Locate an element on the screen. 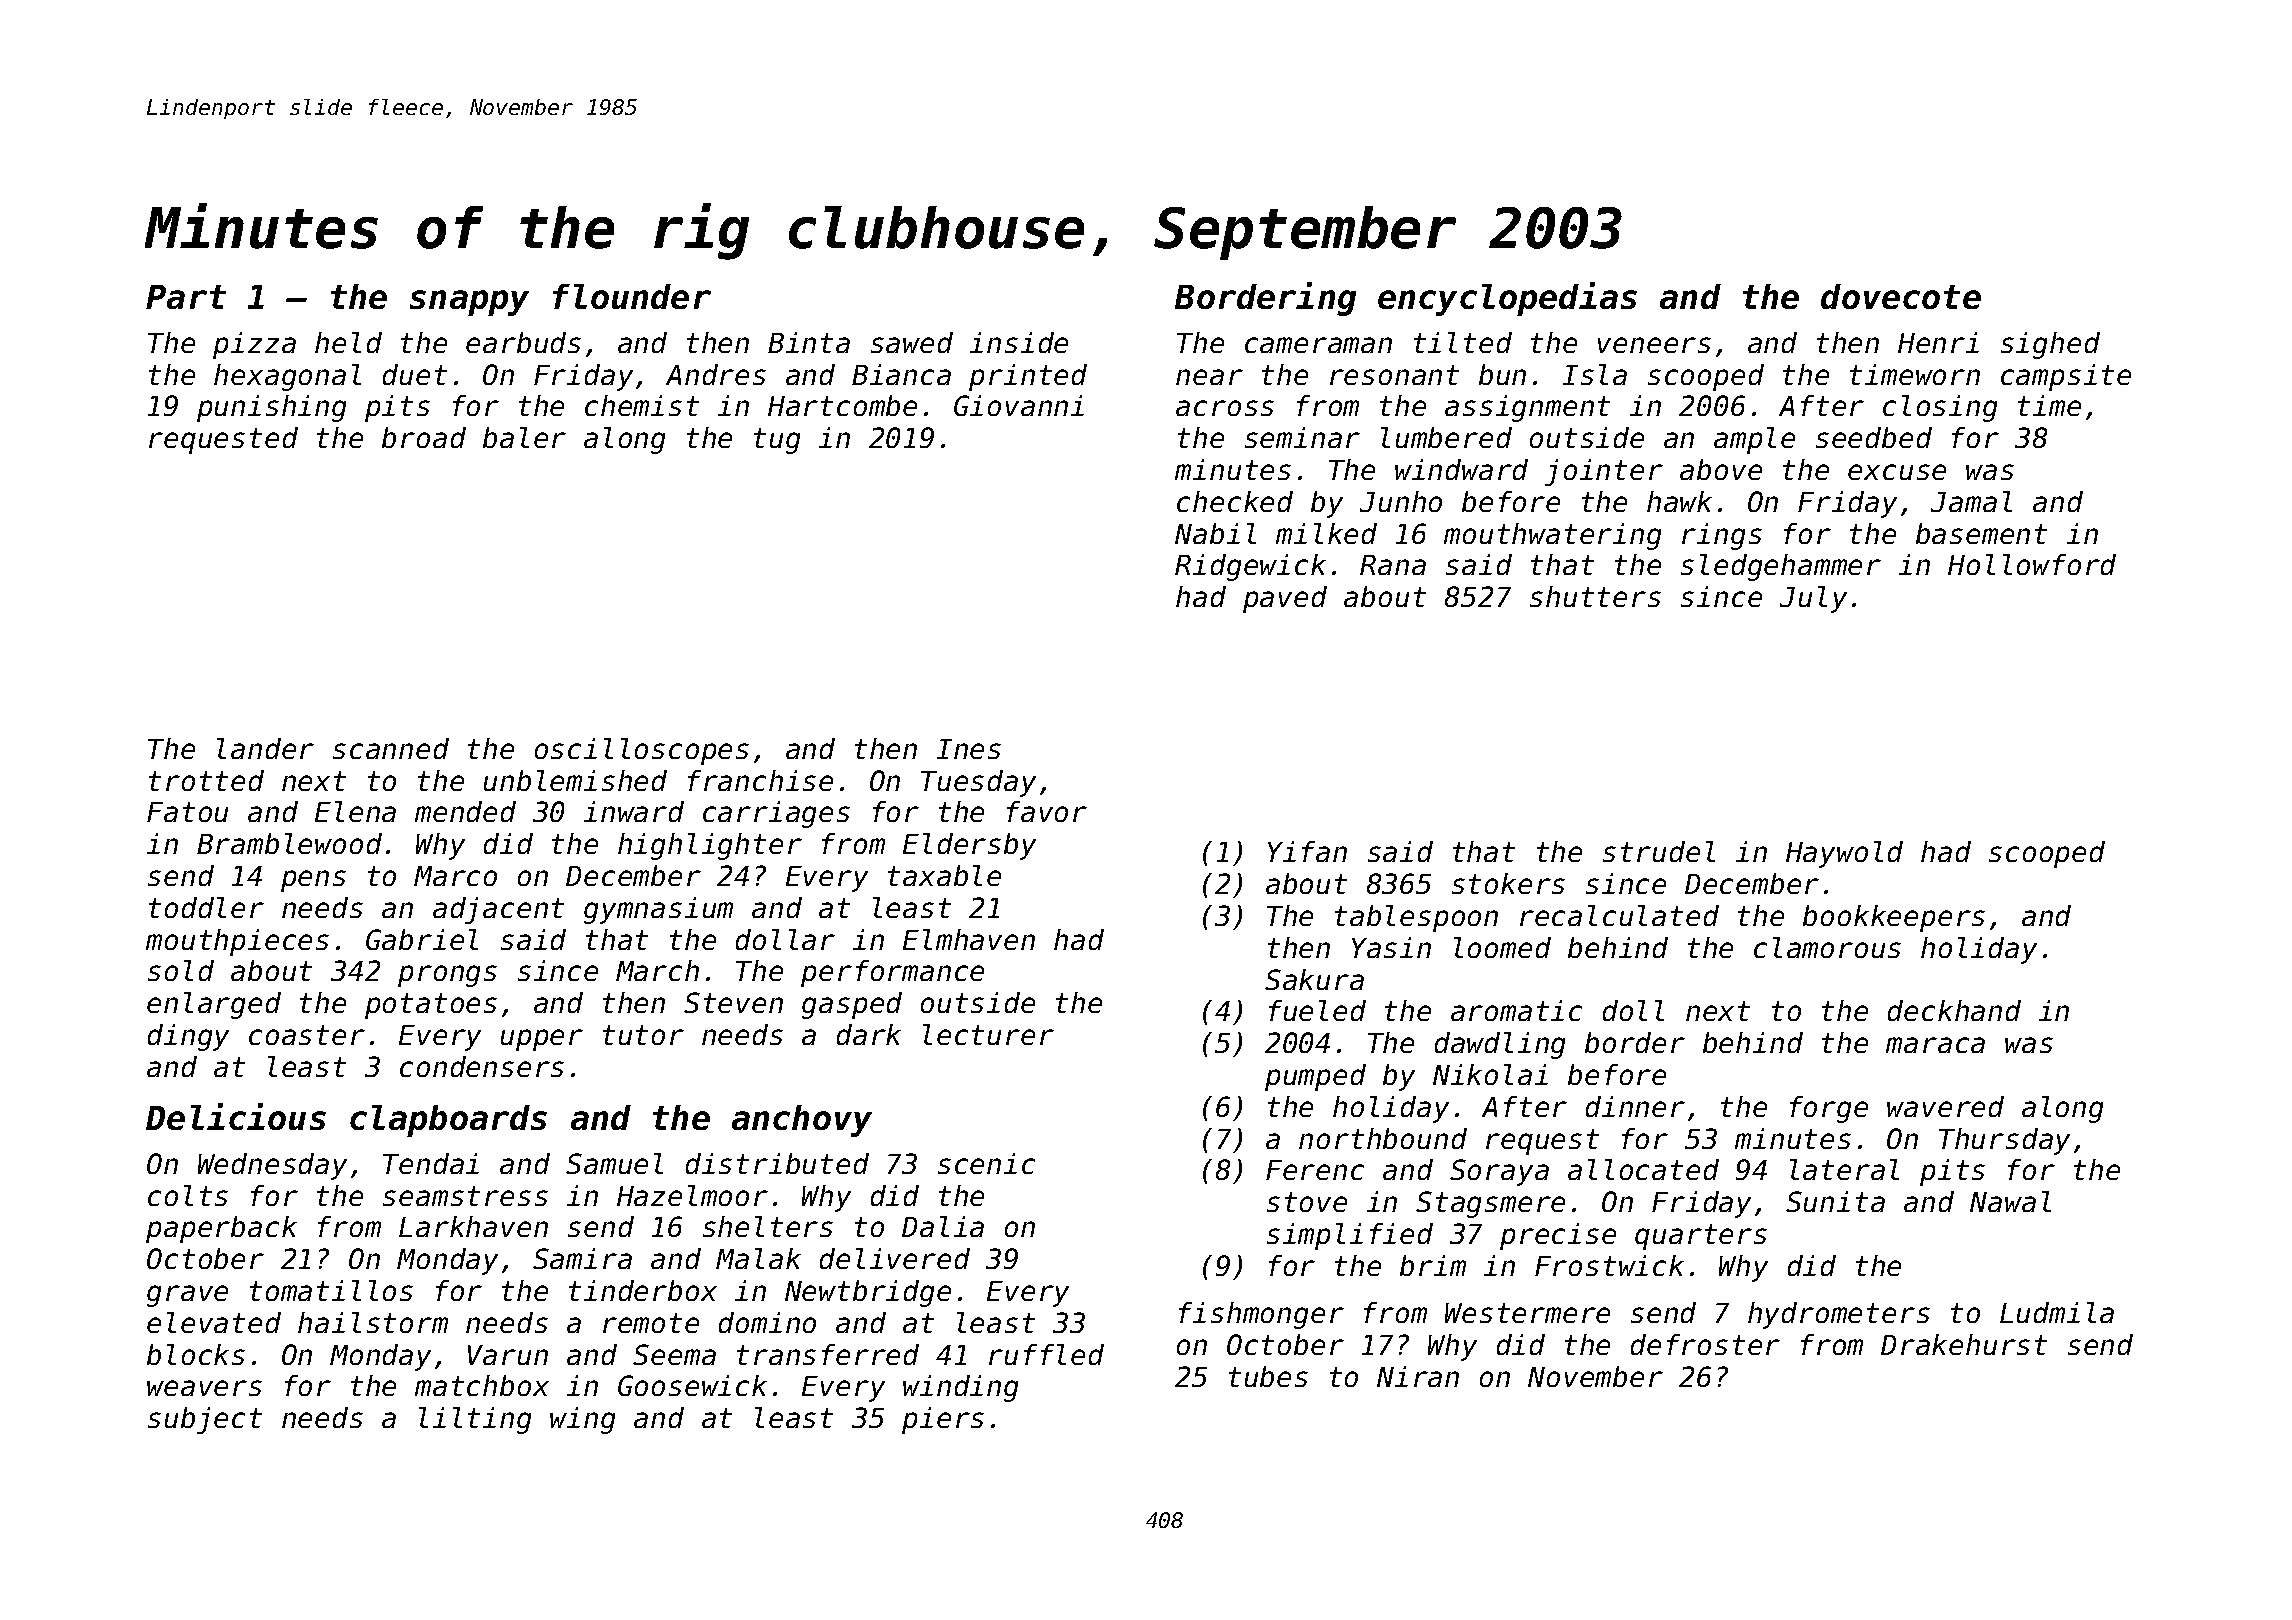  sighed is located at coordinates (2050, 345).
